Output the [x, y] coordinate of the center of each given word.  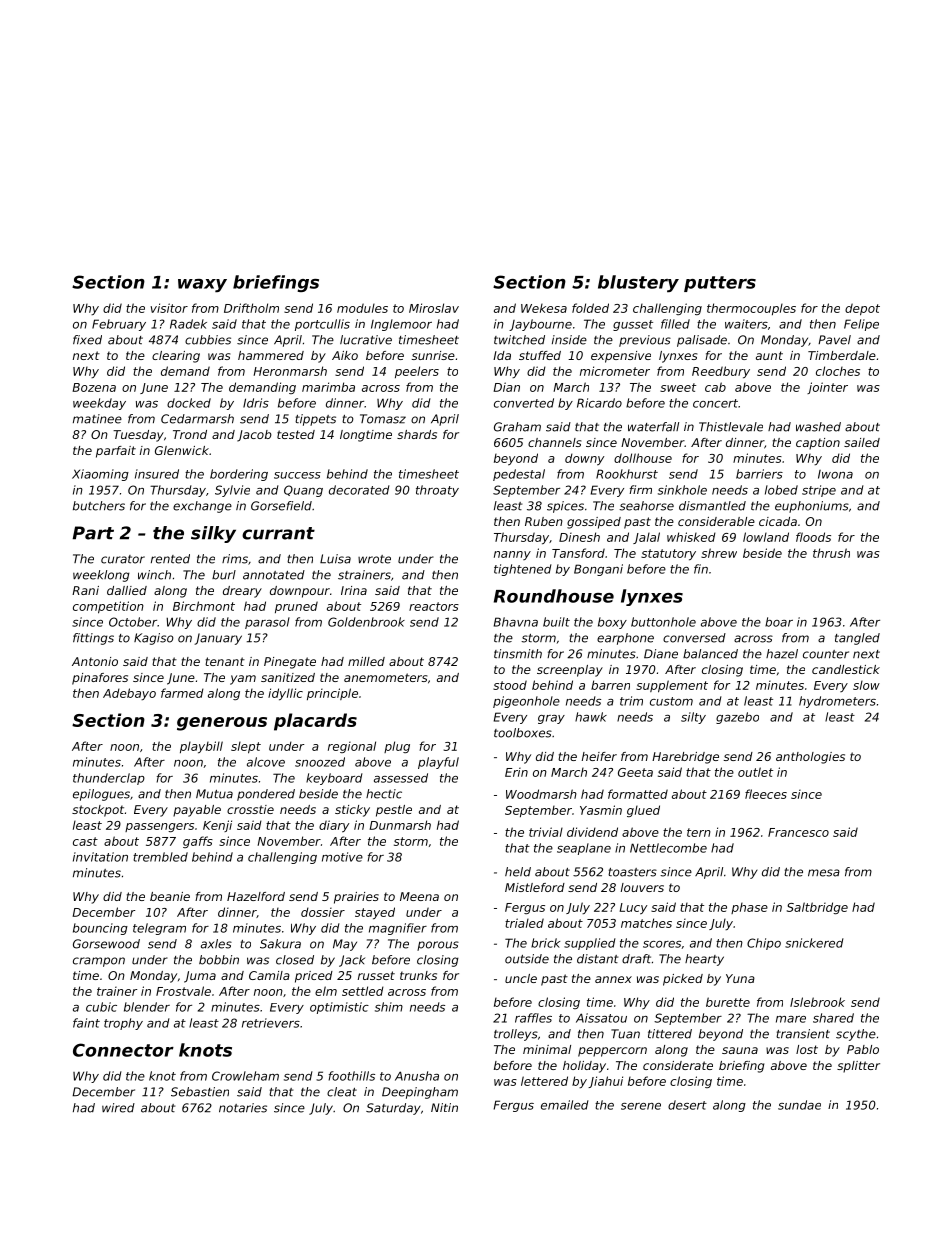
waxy [202, 286]
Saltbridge [817, 908]
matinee [97, 419]
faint [86, 1023]
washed [818, 427]
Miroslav [434, 308]
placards [315, 722]
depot [862, 309]
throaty [437, 491]
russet [376, 975]
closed [295, 960]
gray [551, 719]
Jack [352, 961]
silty [693, 718]
